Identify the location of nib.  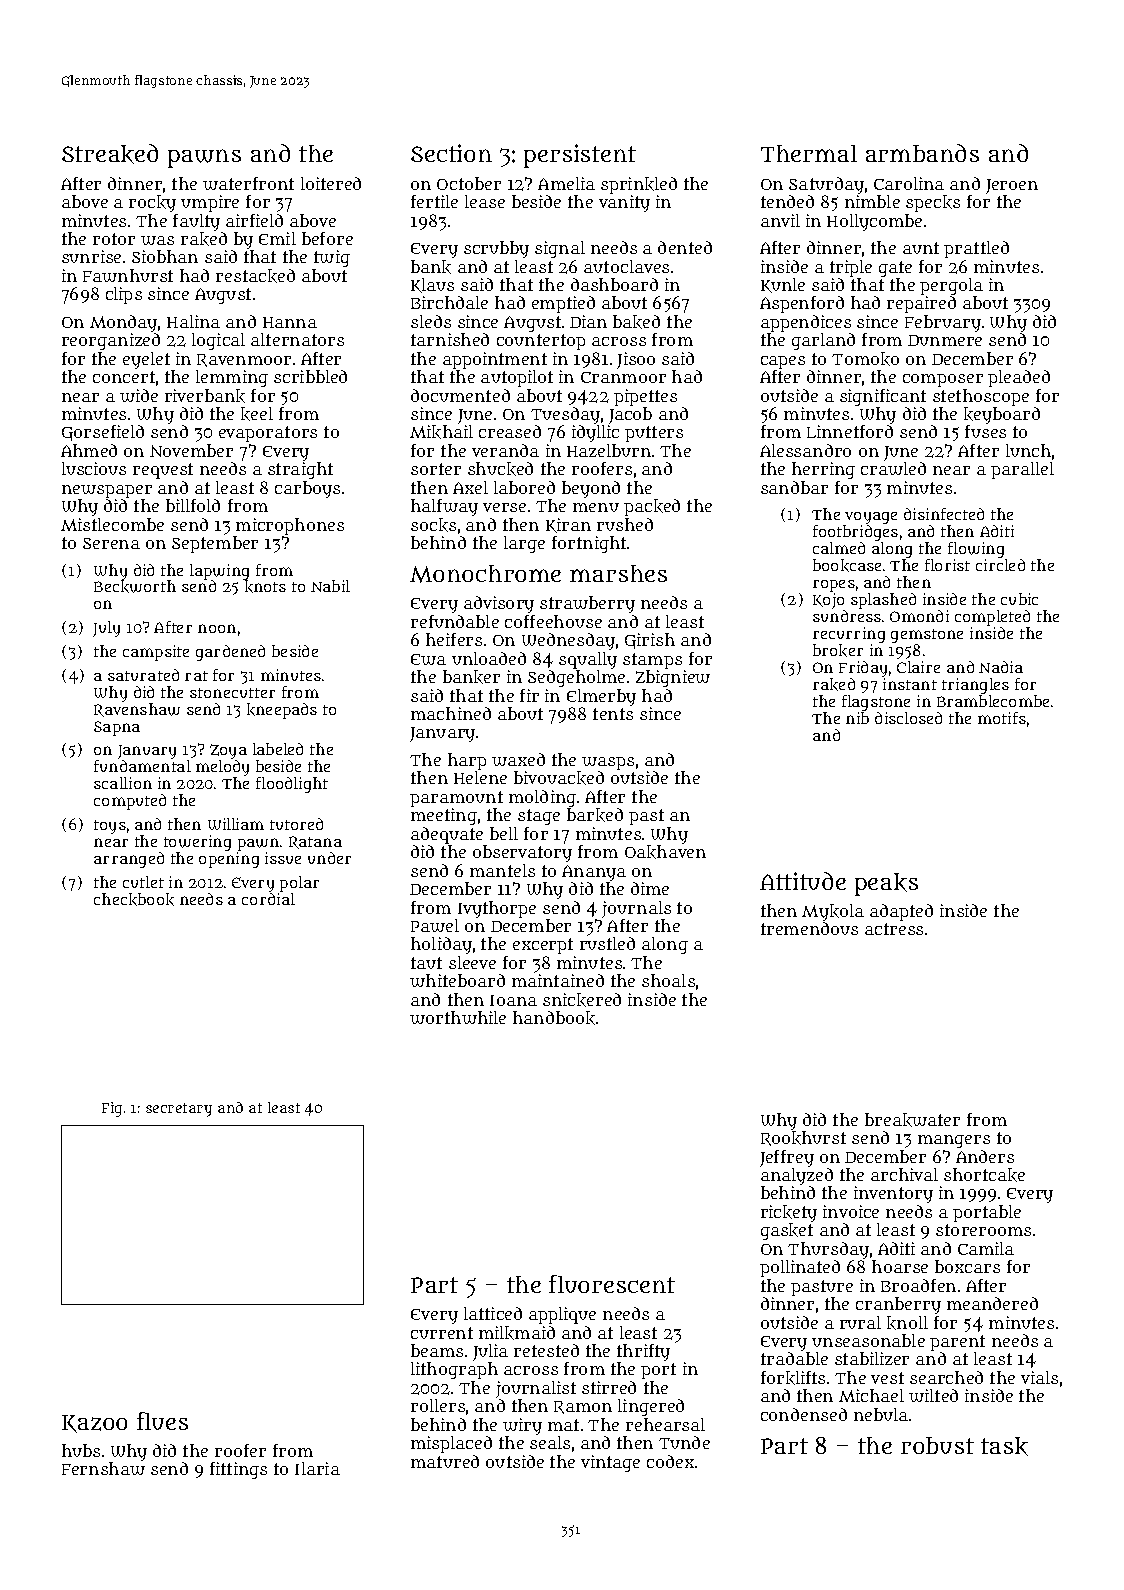
(857, 718).
